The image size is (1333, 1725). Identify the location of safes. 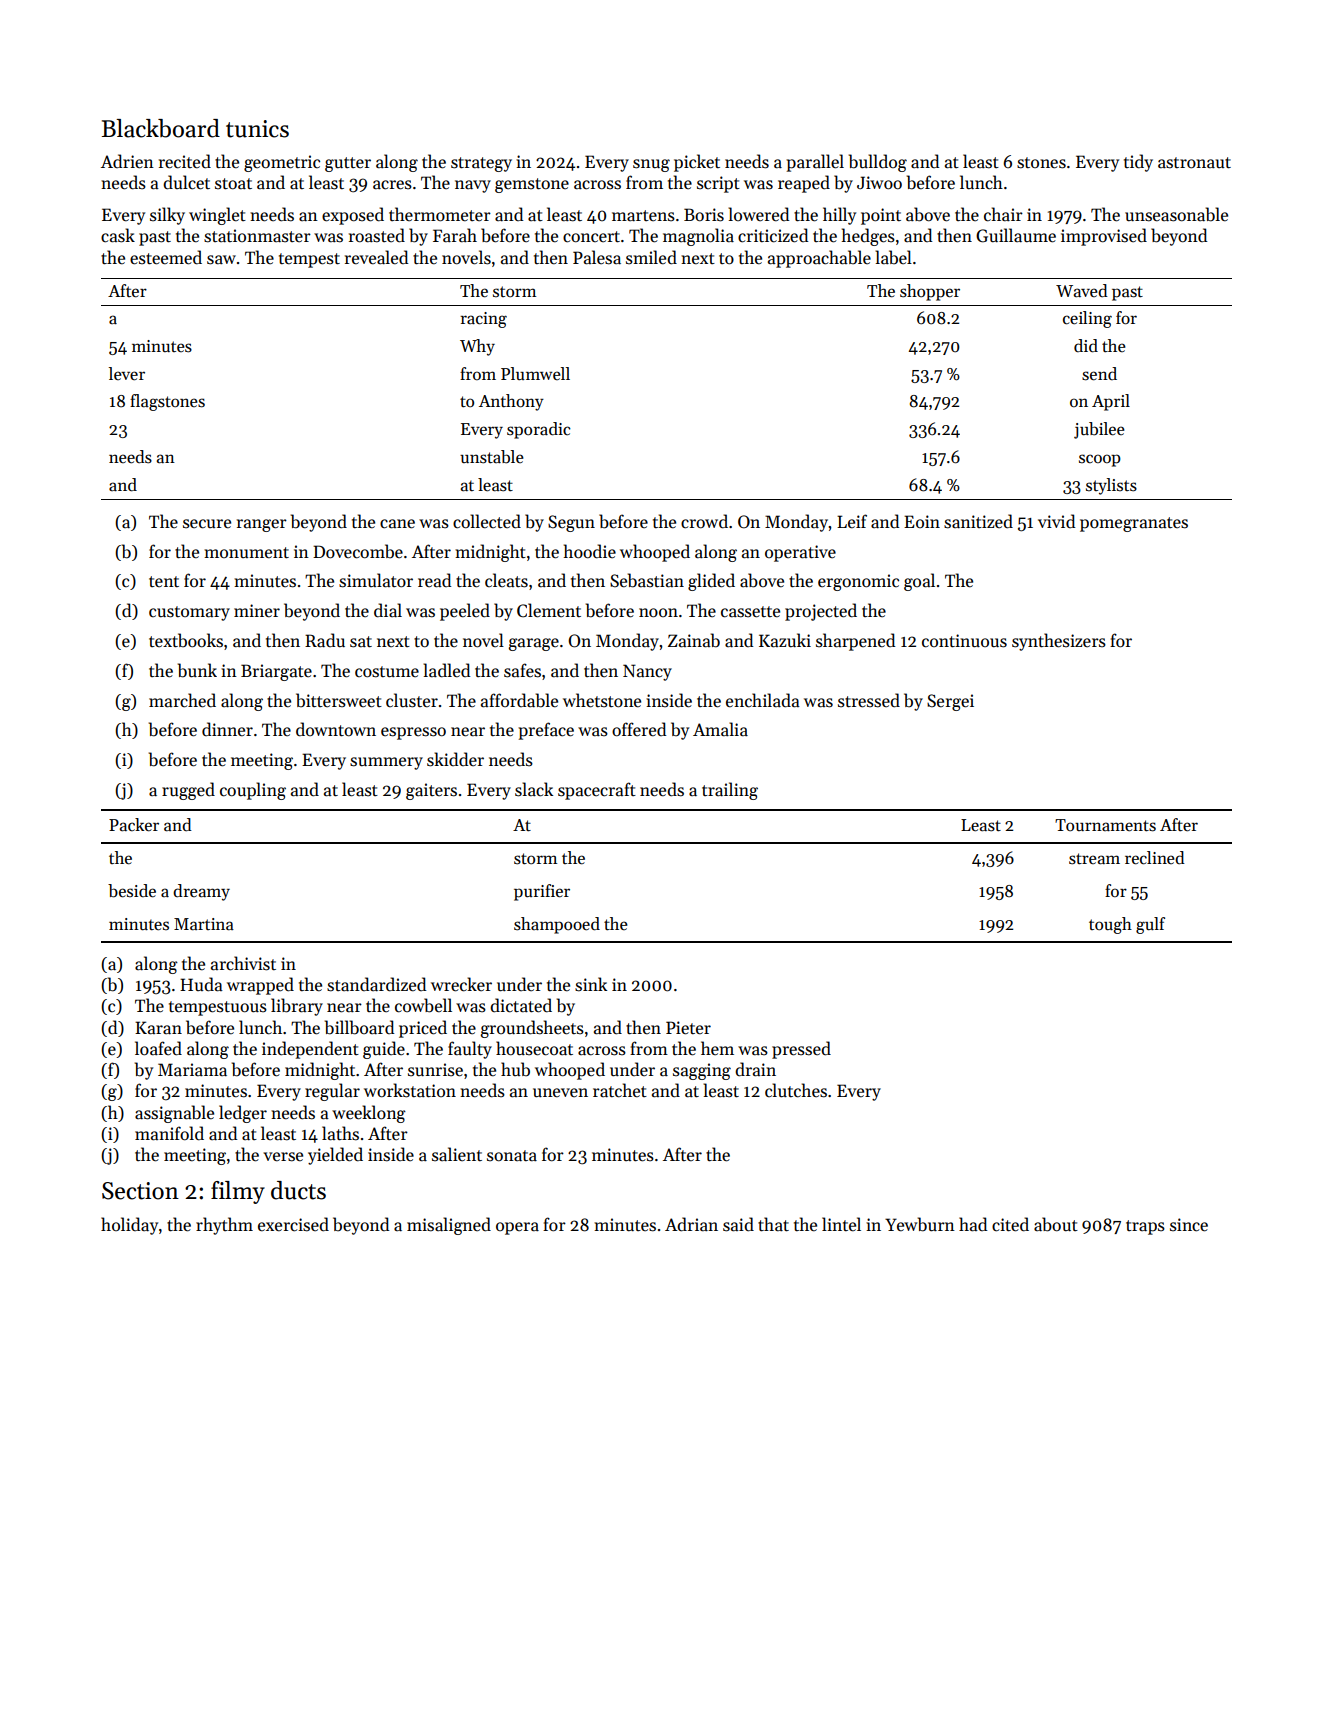
(522, 670).
